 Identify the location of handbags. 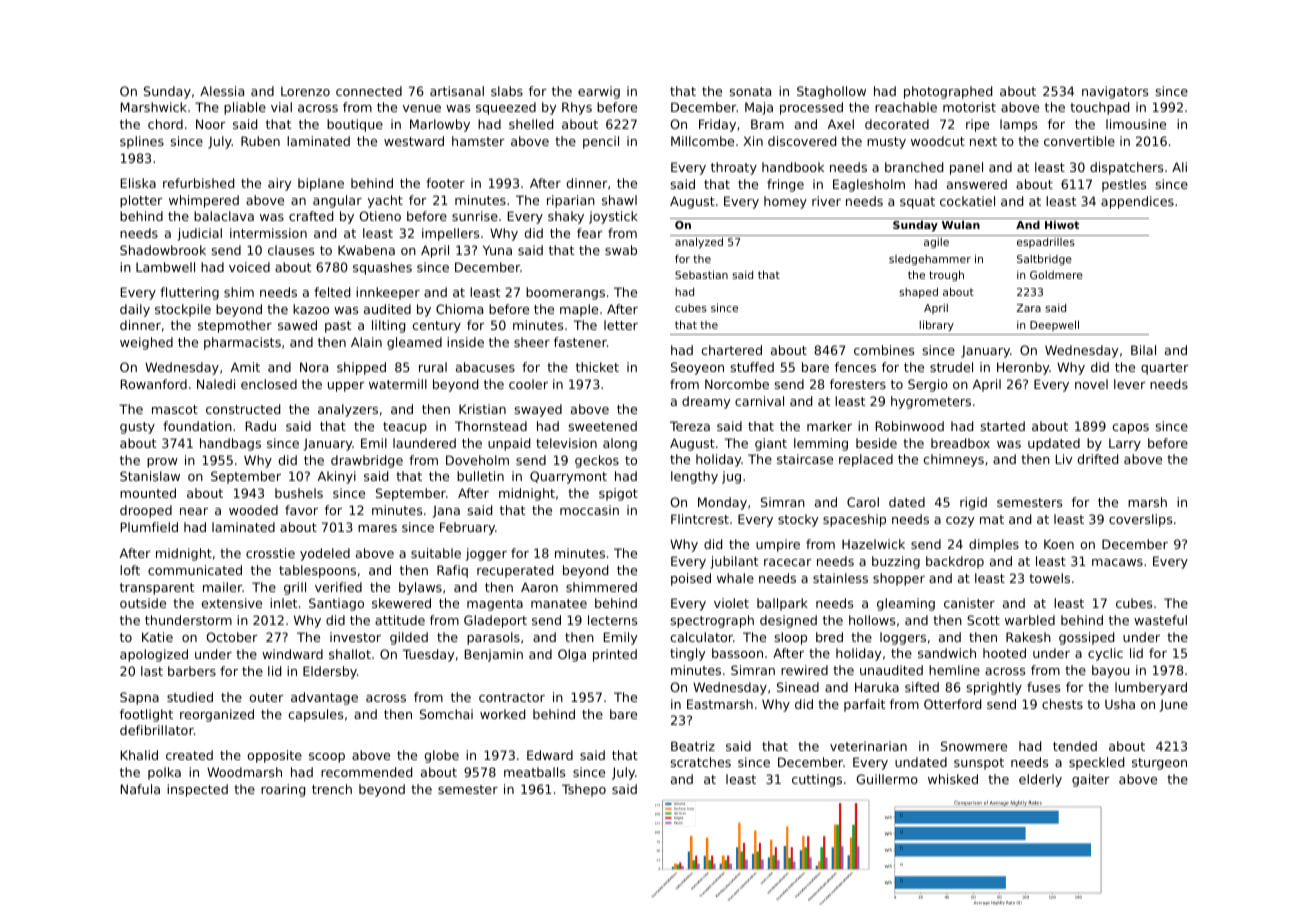
(230, 444).
